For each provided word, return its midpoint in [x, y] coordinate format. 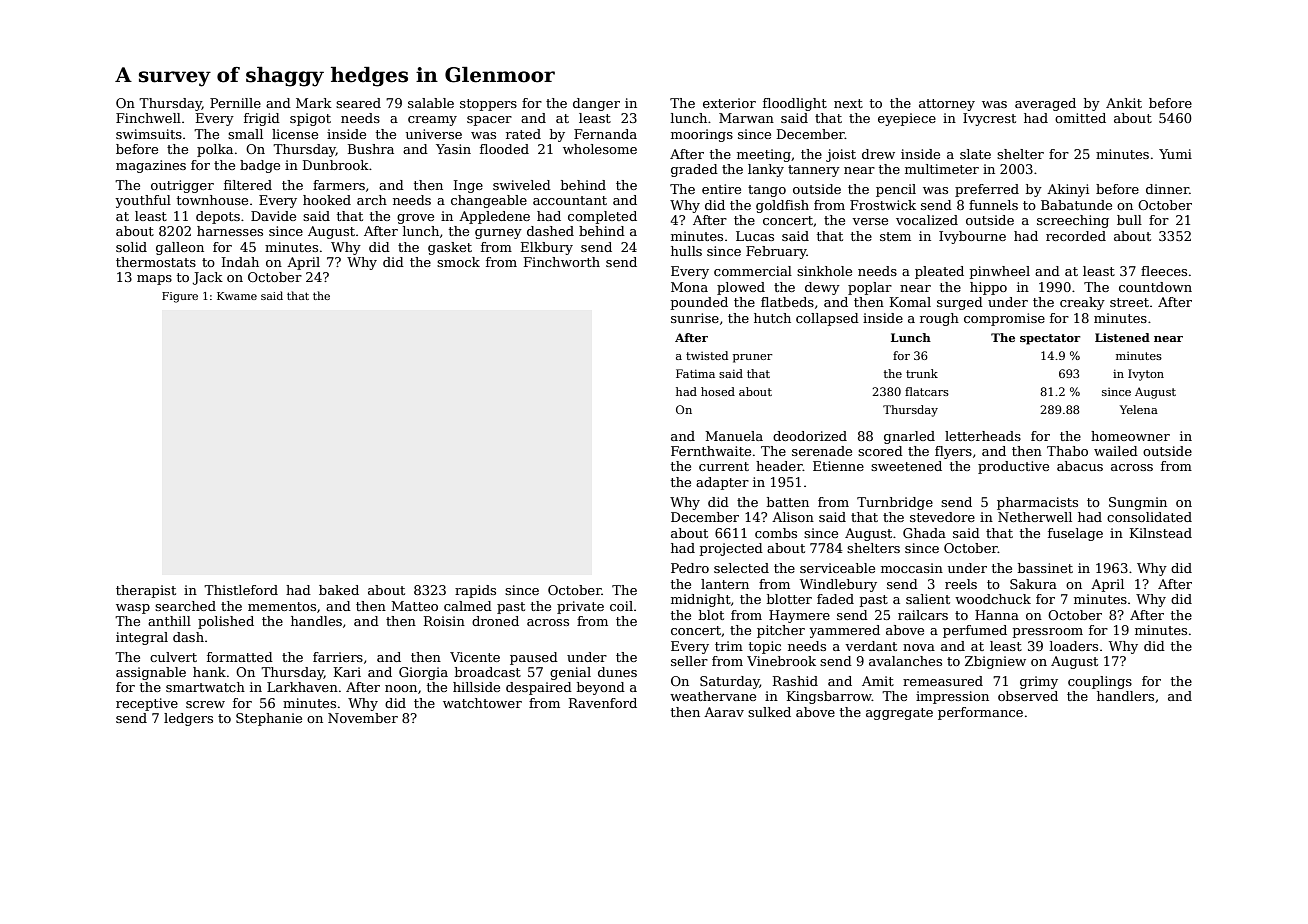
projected [731, 549]
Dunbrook [336, 165]
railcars [923, 615]
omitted [1080, 118]
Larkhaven [302, 687]
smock [458, 262]
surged [960, 303]
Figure [180, 297]
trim [729, 646]
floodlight [795, 104]
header [779, 466]
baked [339, 590]
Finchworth [562, 262]
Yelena [1139, 409]
